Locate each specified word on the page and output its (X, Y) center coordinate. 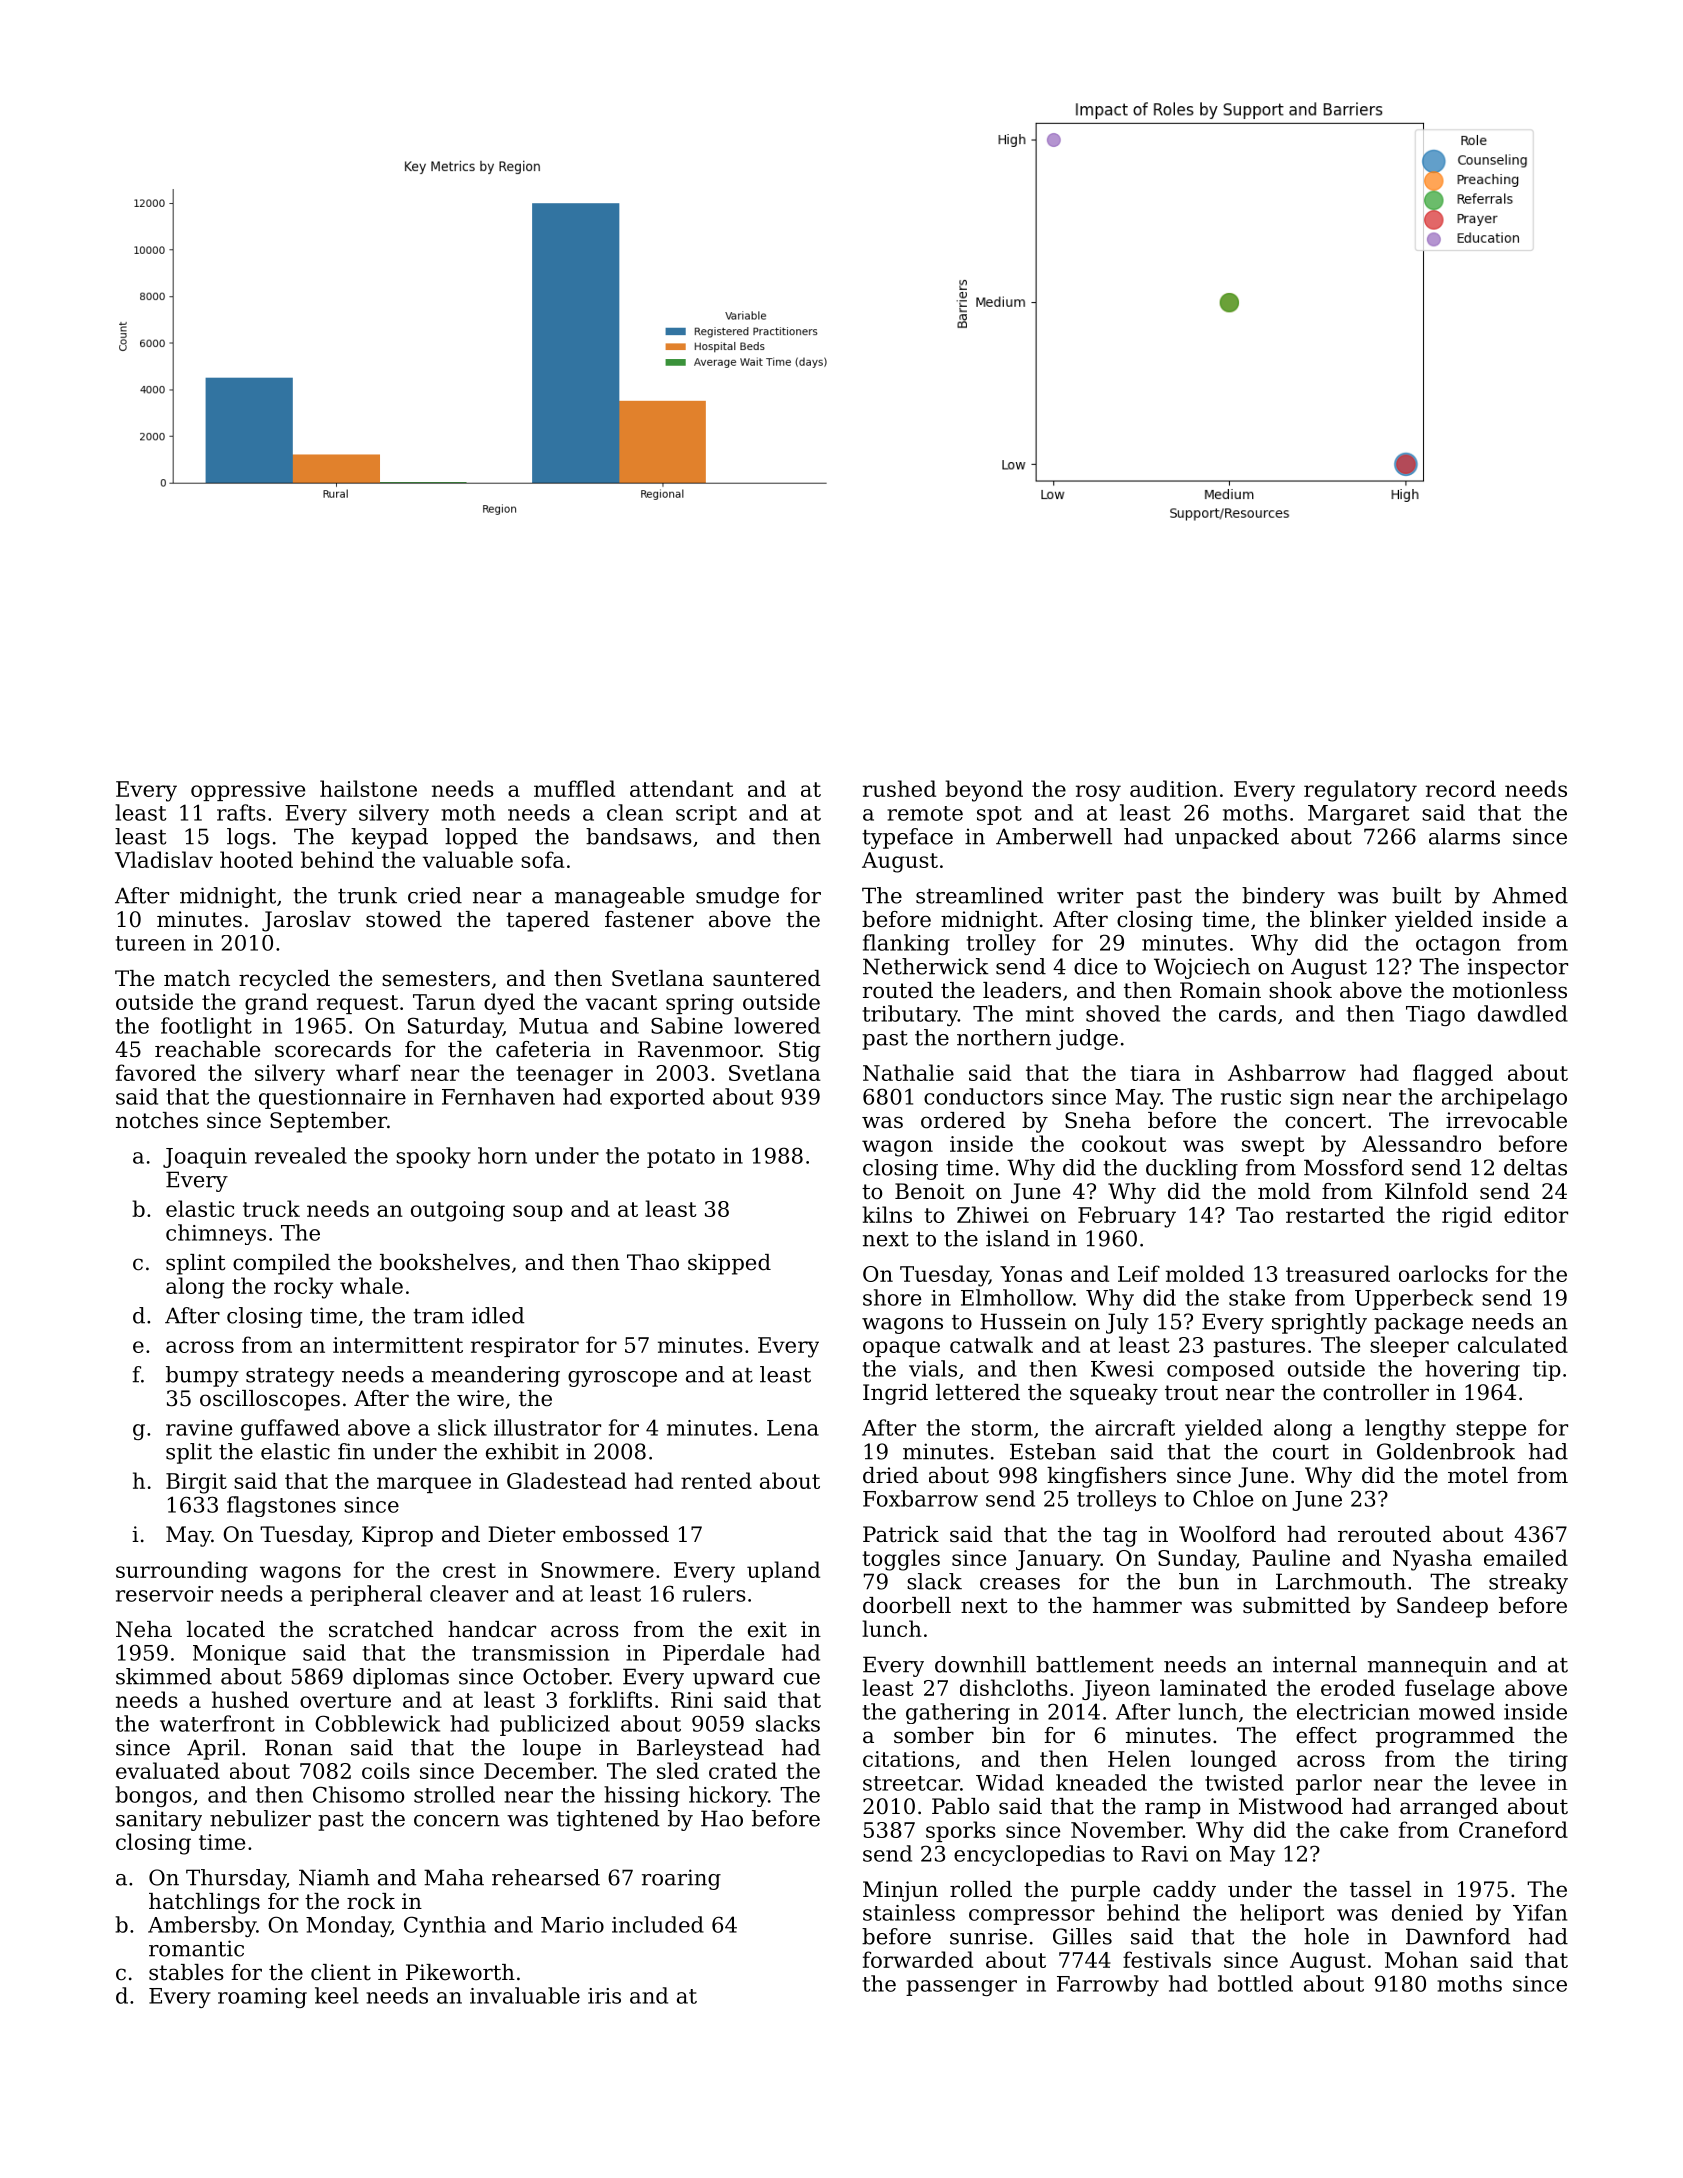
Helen (1139, 1758)
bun (1199, 1581)
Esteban (1053, 1451)
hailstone (368, 788)
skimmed (164, 1676)
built (1416, 895)
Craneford (1513, 1829)
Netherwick (926, 966)
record (1461, 788)
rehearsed (546, 1877)
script (706, 815)
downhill (980, 1664)
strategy (290, 1377)
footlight (206, 1027)
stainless (909, 1912)
